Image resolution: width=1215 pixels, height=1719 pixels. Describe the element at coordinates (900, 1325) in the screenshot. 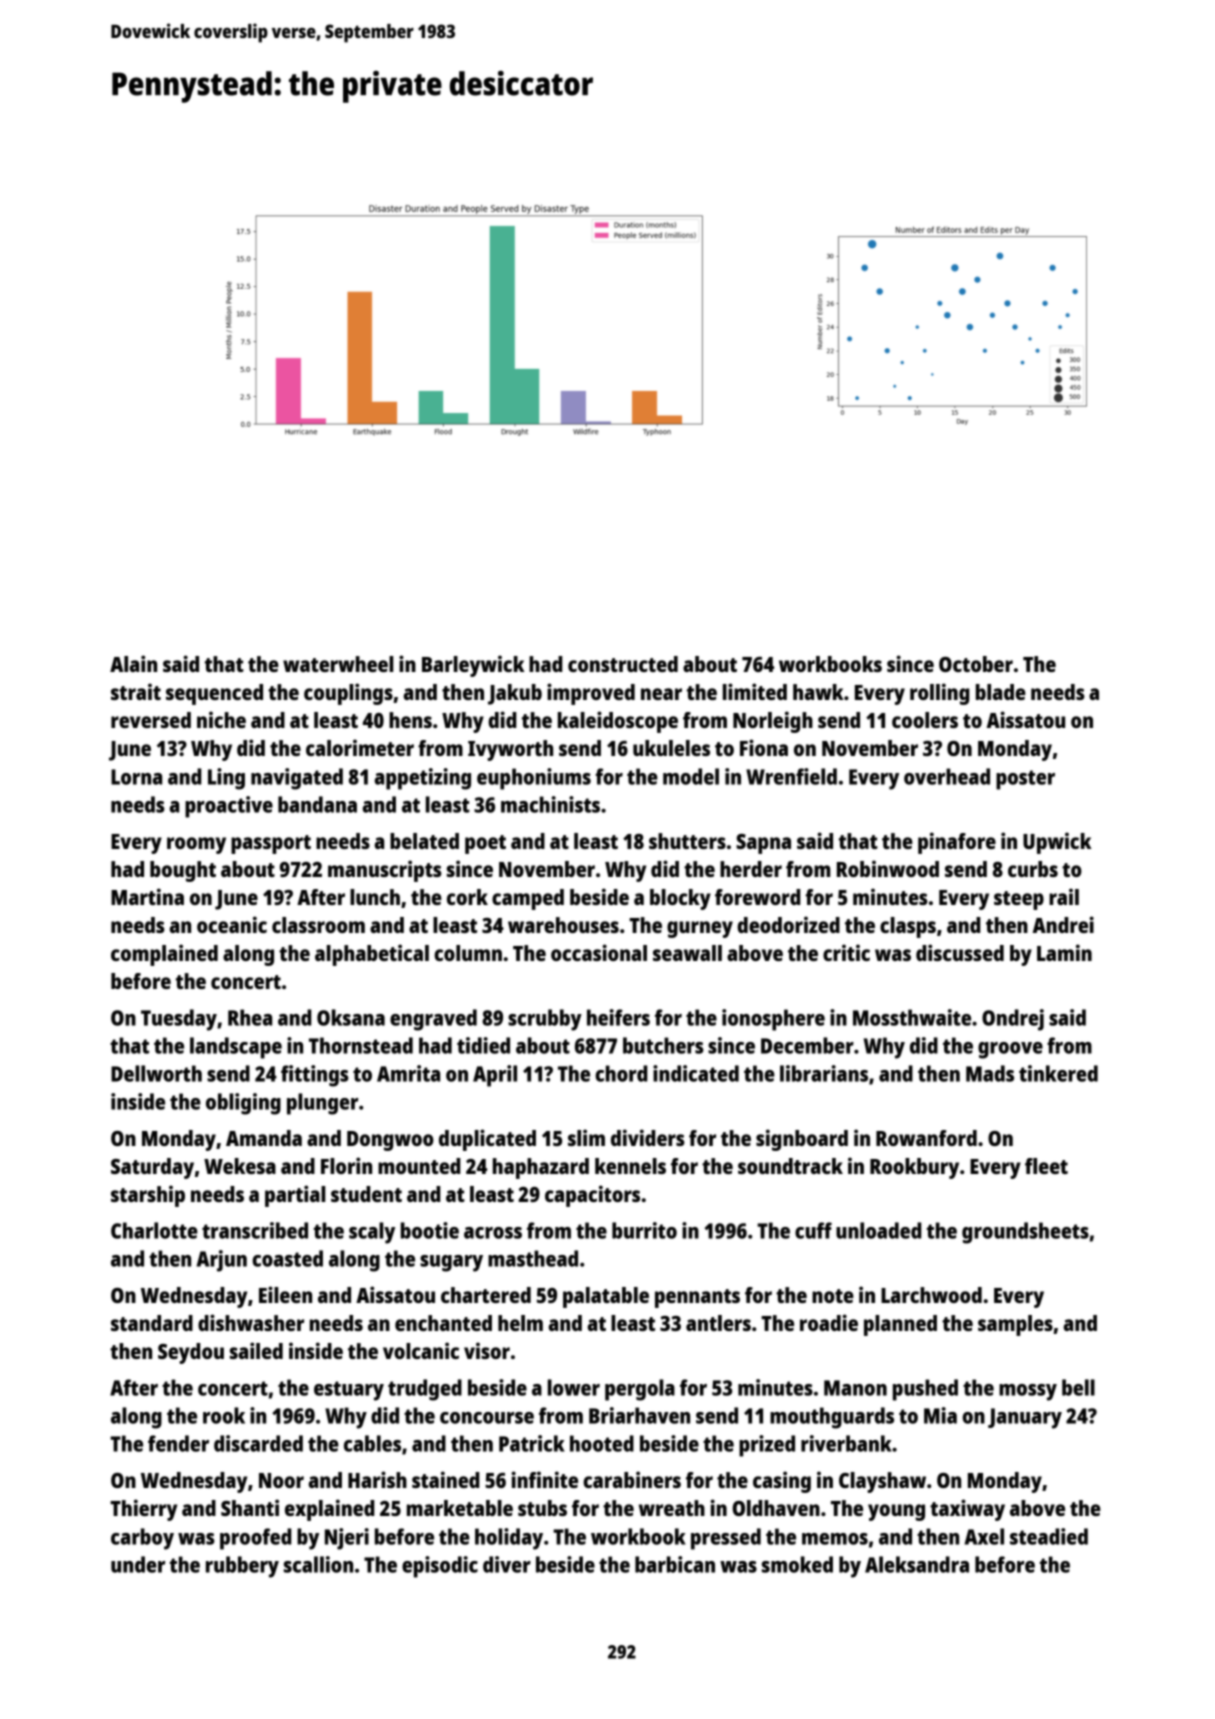

I see `planned` at that location.
